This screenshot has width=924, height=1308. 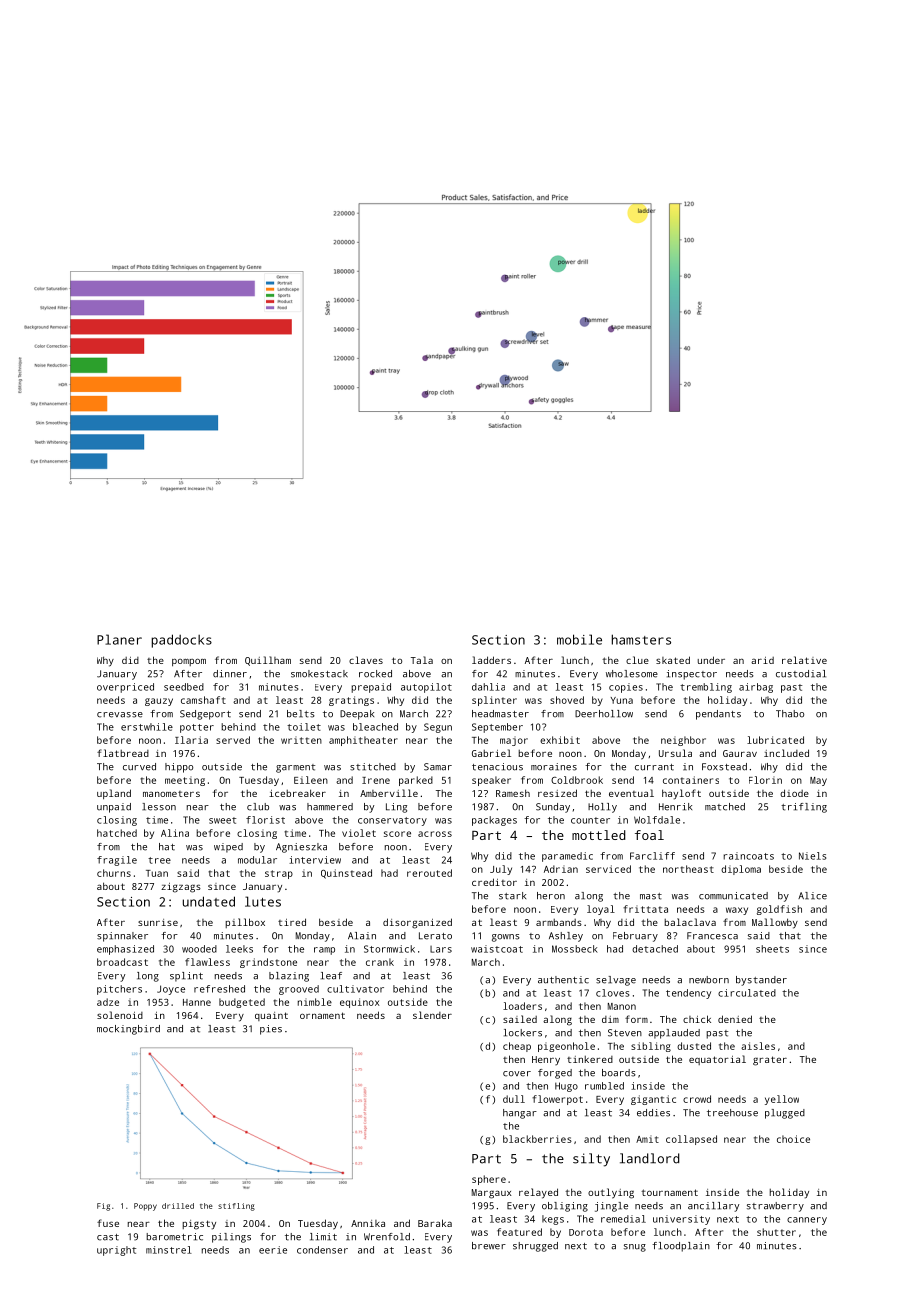 What do you see at coordinates (392, 821) in the screenshot?
I see `conservatory` at bounding box center [392, 821].
